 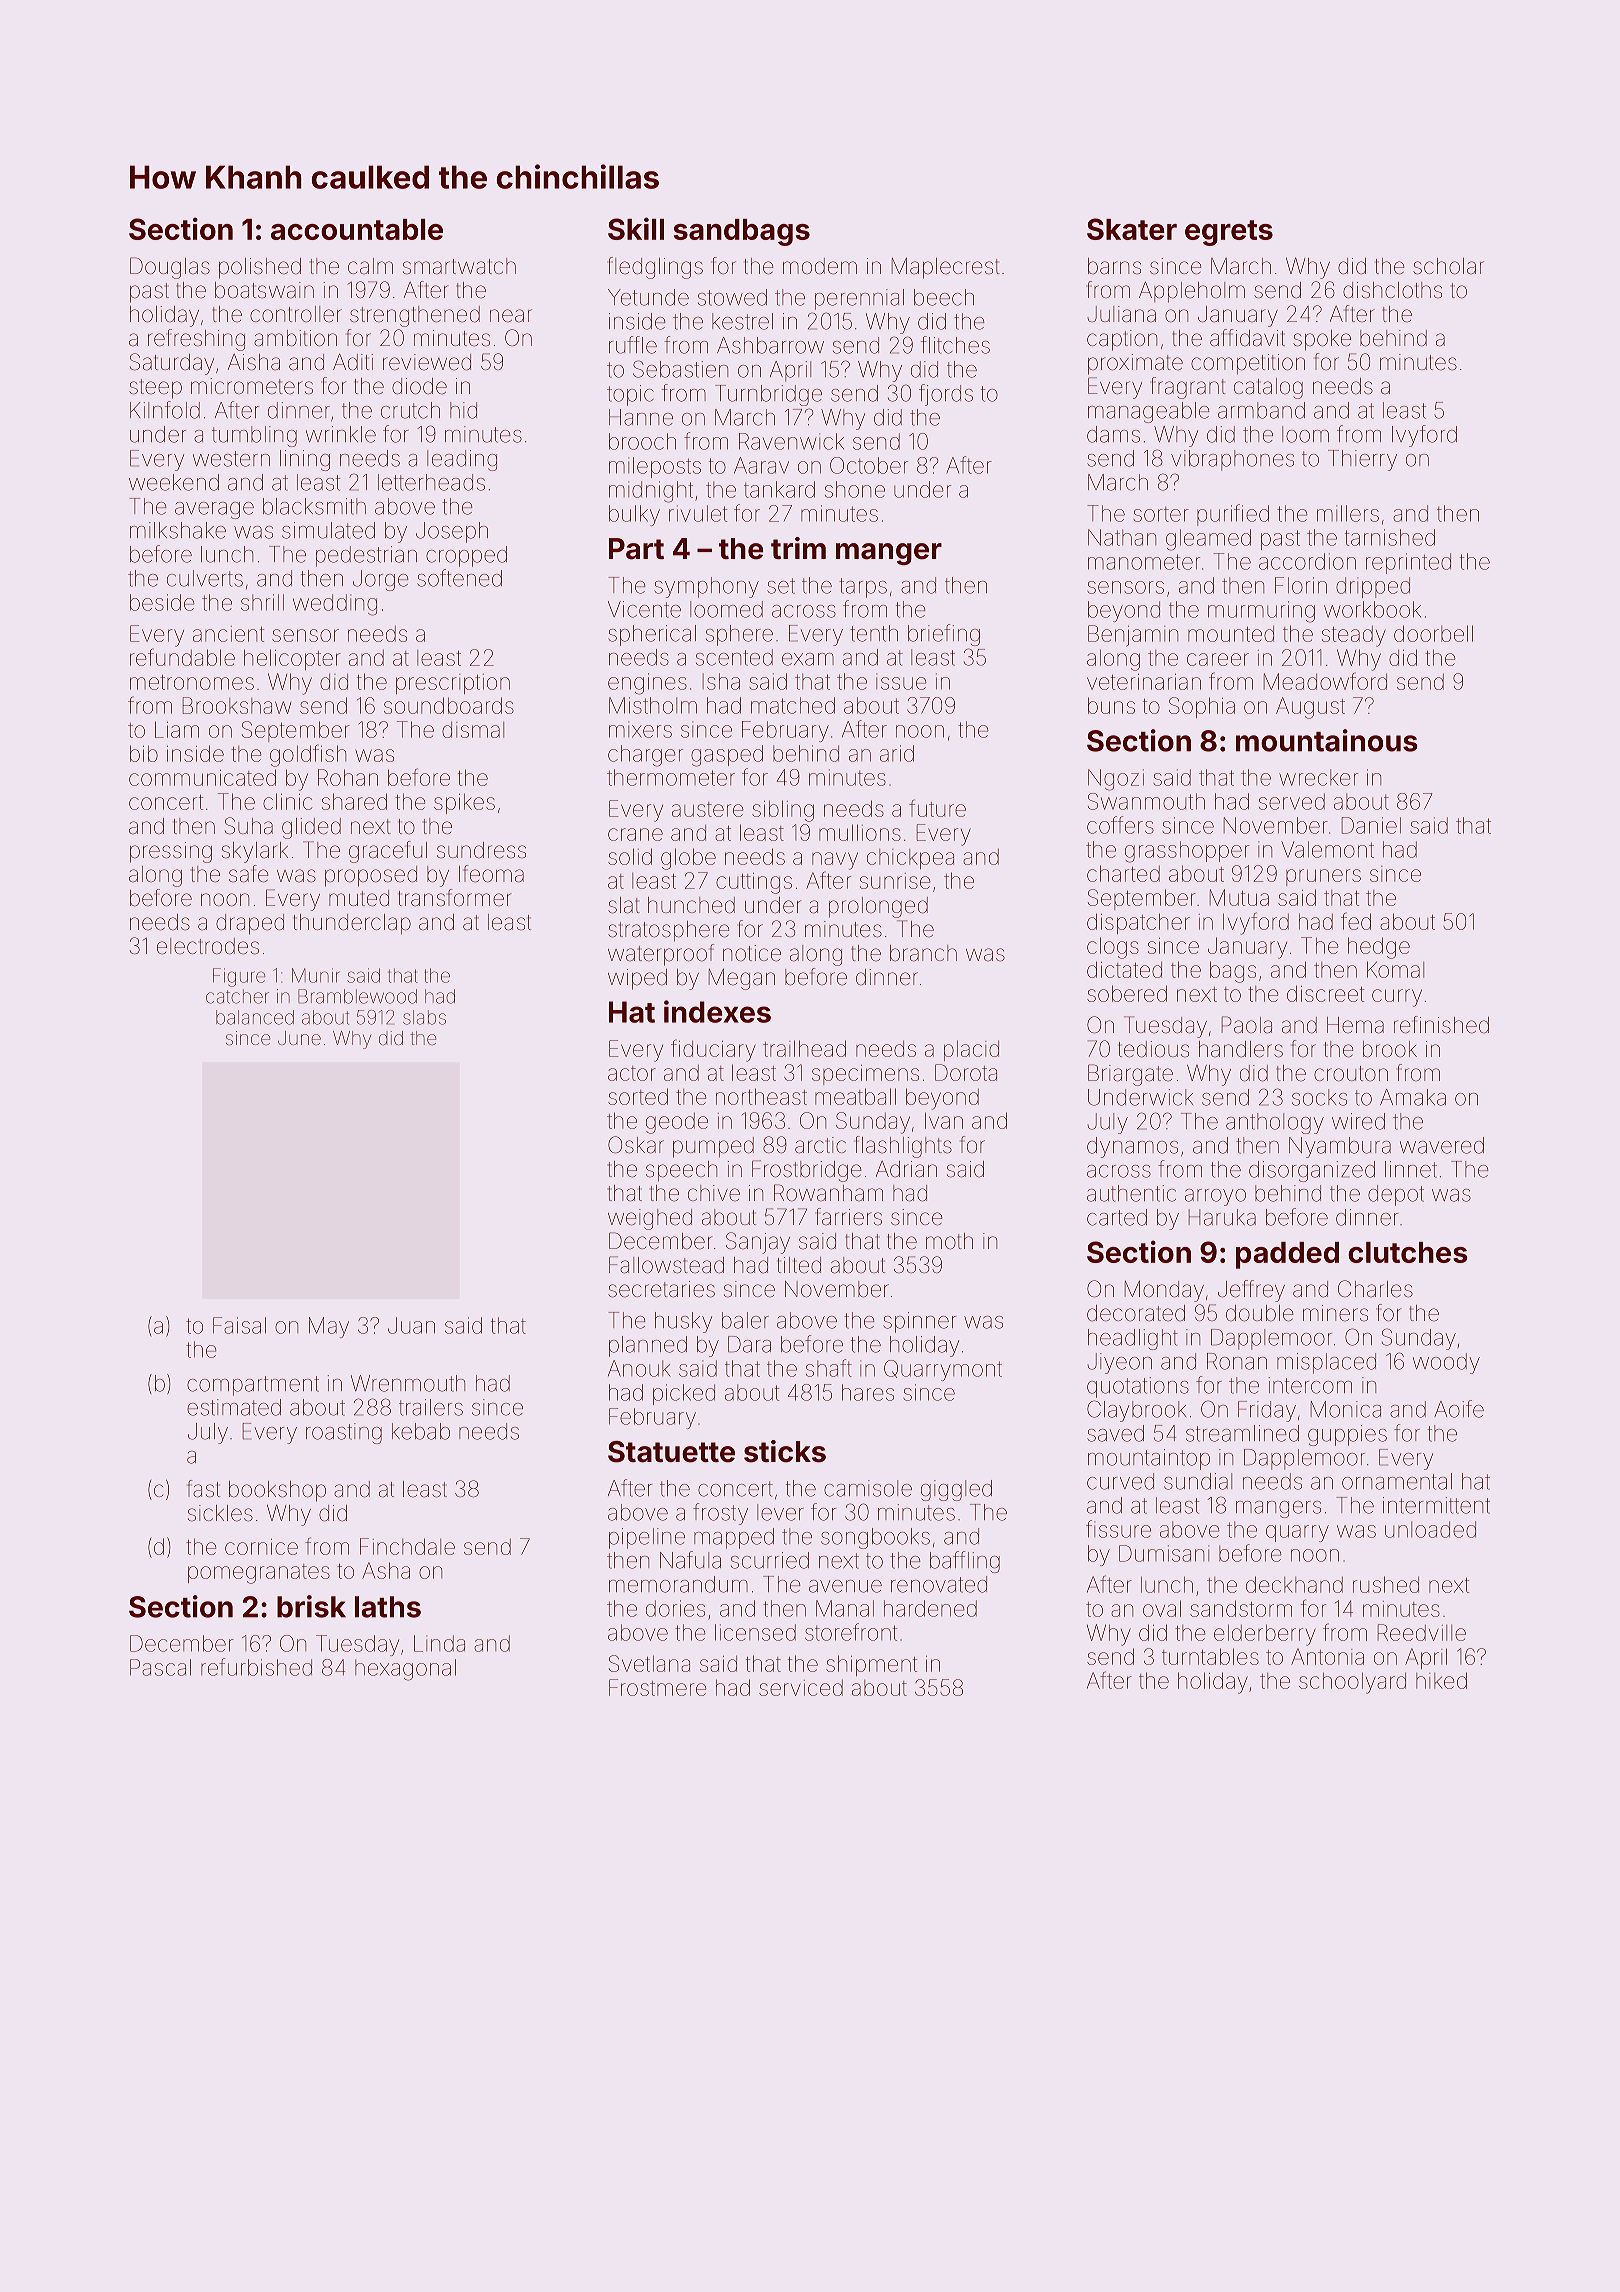 What do you see at coordinates (366, 556) in the image?
I see `pedestrian` at bounding box center [366, 556].
